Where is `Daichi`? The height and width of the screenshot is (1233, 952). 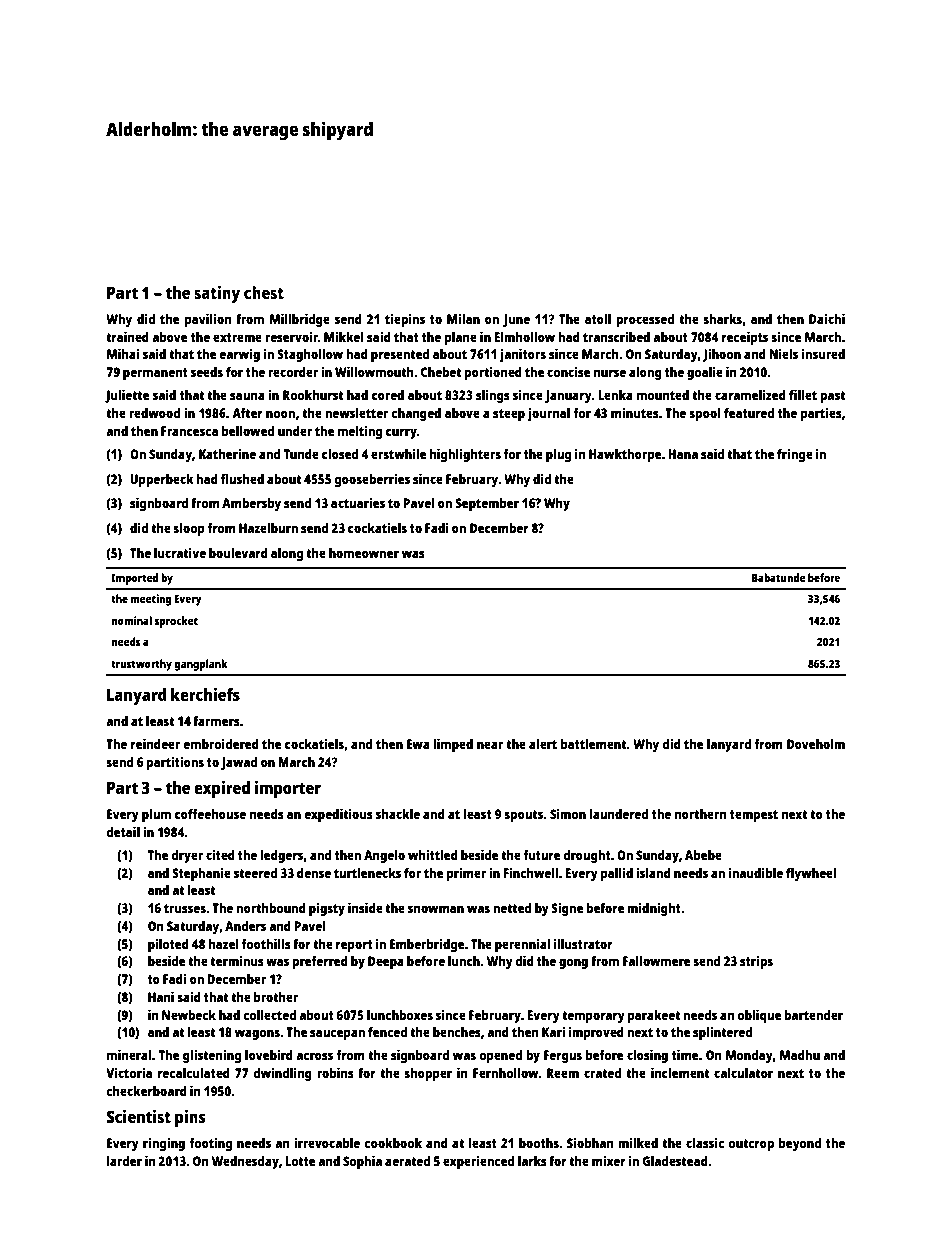
Daichi is located at coordinates (827, 318).
